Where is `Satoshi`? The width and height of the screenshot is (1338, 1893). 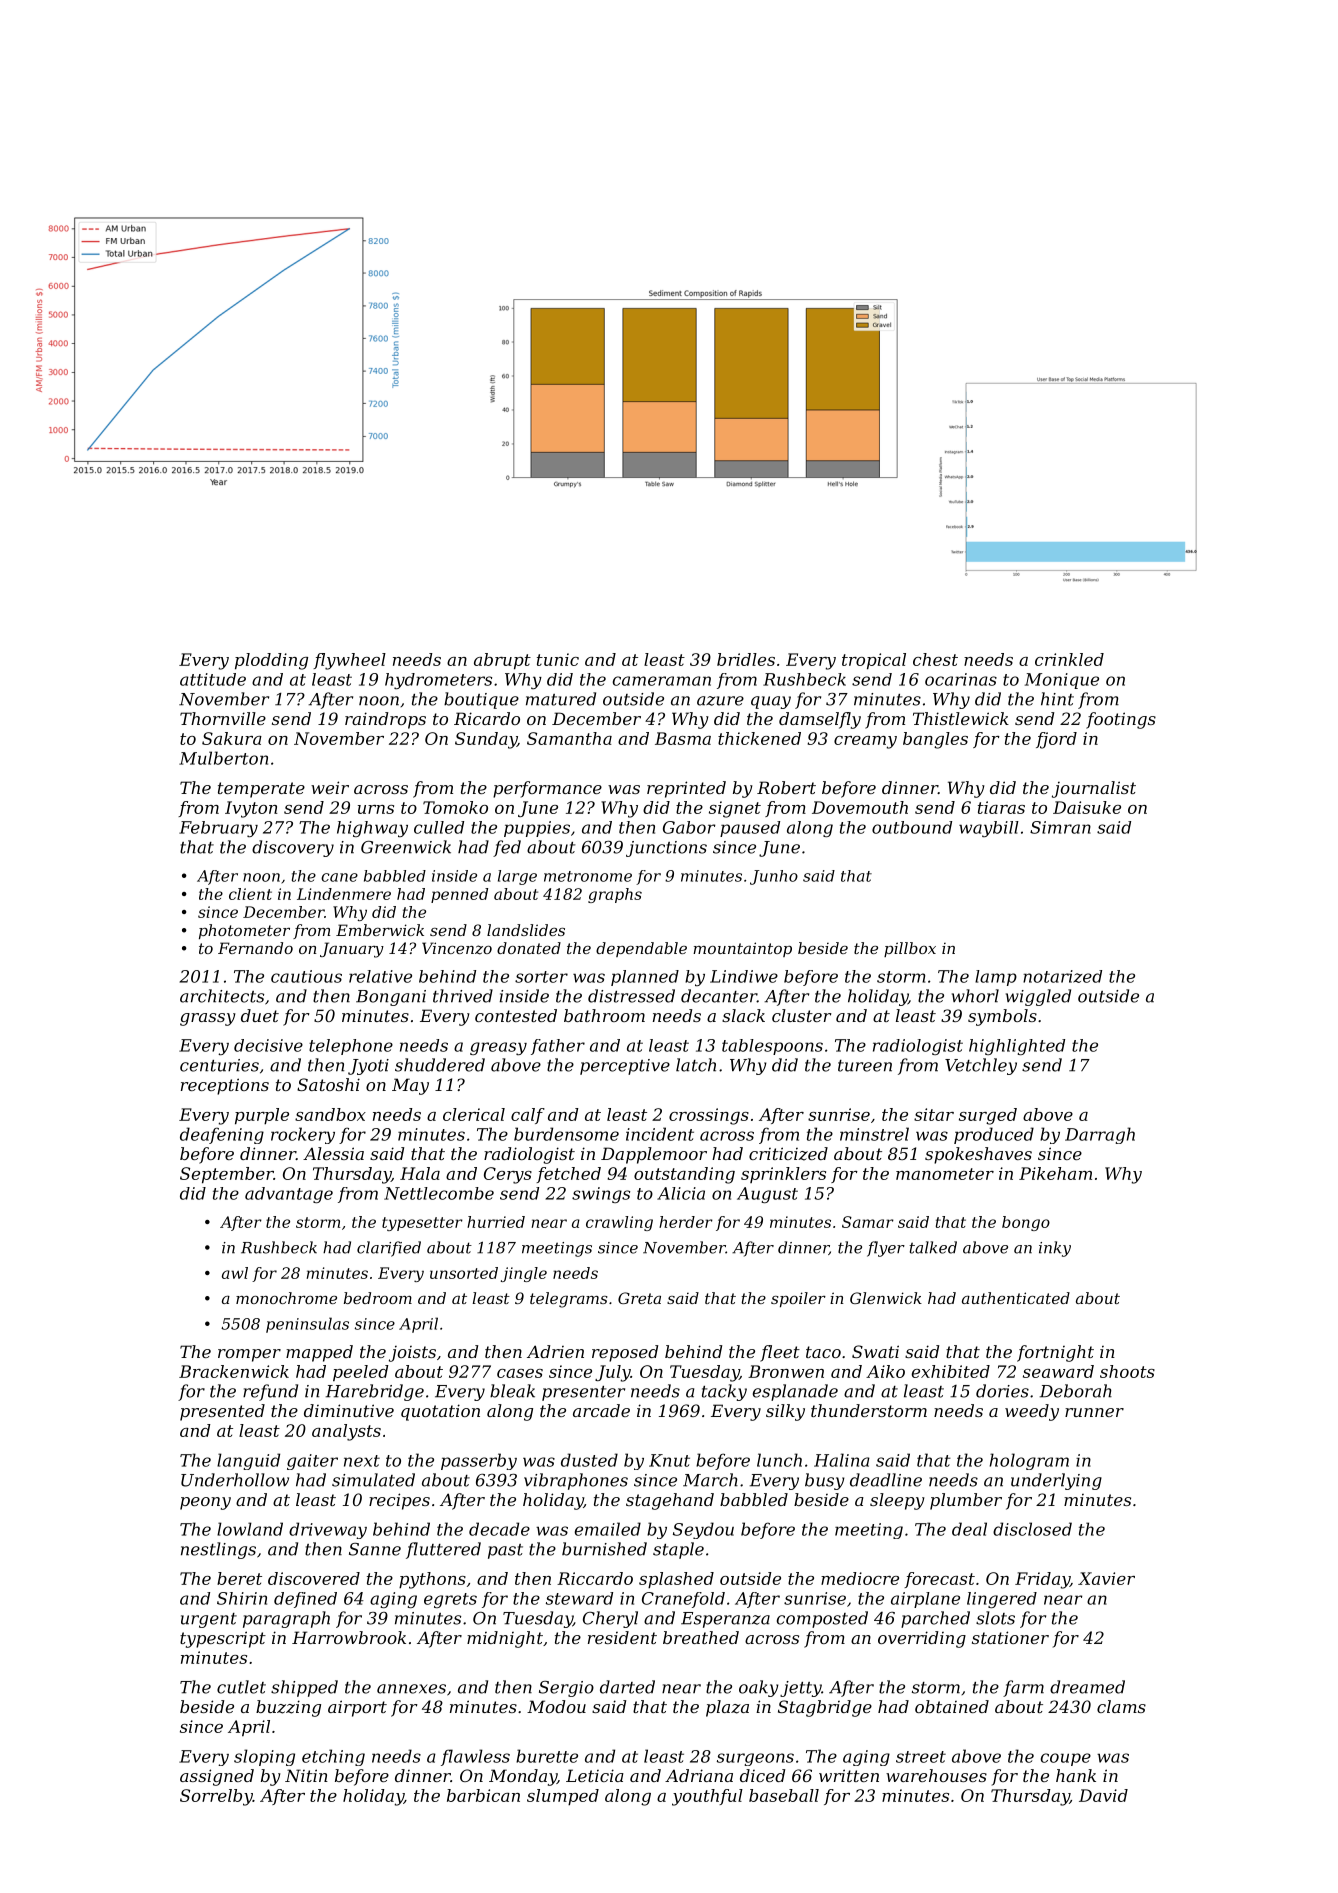
Satoshi is located at coordinates (328, 1084).
